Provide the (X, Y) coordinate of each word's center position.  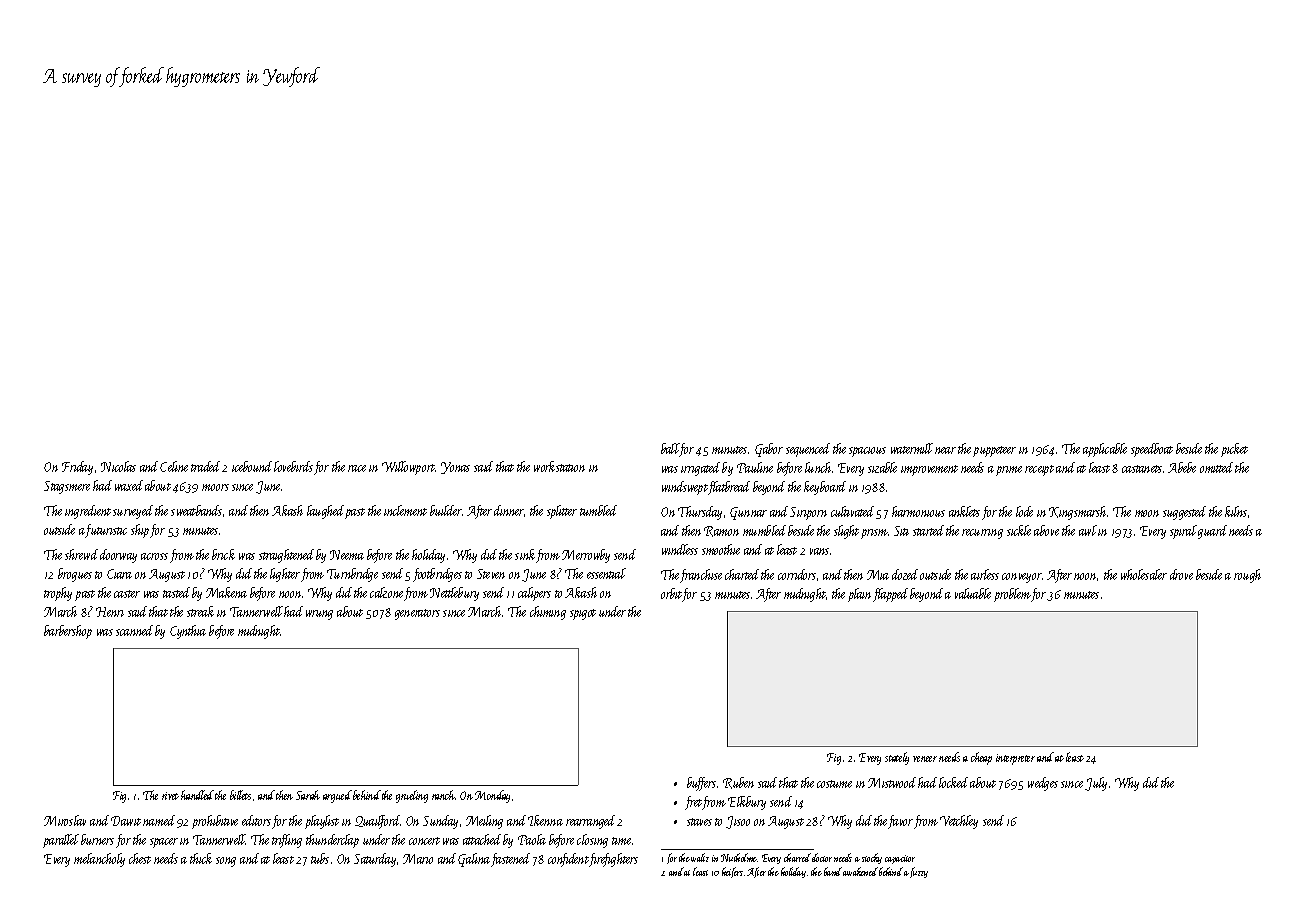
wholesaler (1144, 574)
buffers (701, 784)
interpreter (1015, 759)
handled (197, 795)
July (1096, 784)
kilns (1236, 511)
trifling (287, 841)
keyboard (825, 488)
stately (897, 758)
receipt (1039, 470)
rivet (170, 796)
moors (215, 487)
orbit (671, 593)
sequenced (808, 450)
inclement (405, 510)
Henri (110, 612)
